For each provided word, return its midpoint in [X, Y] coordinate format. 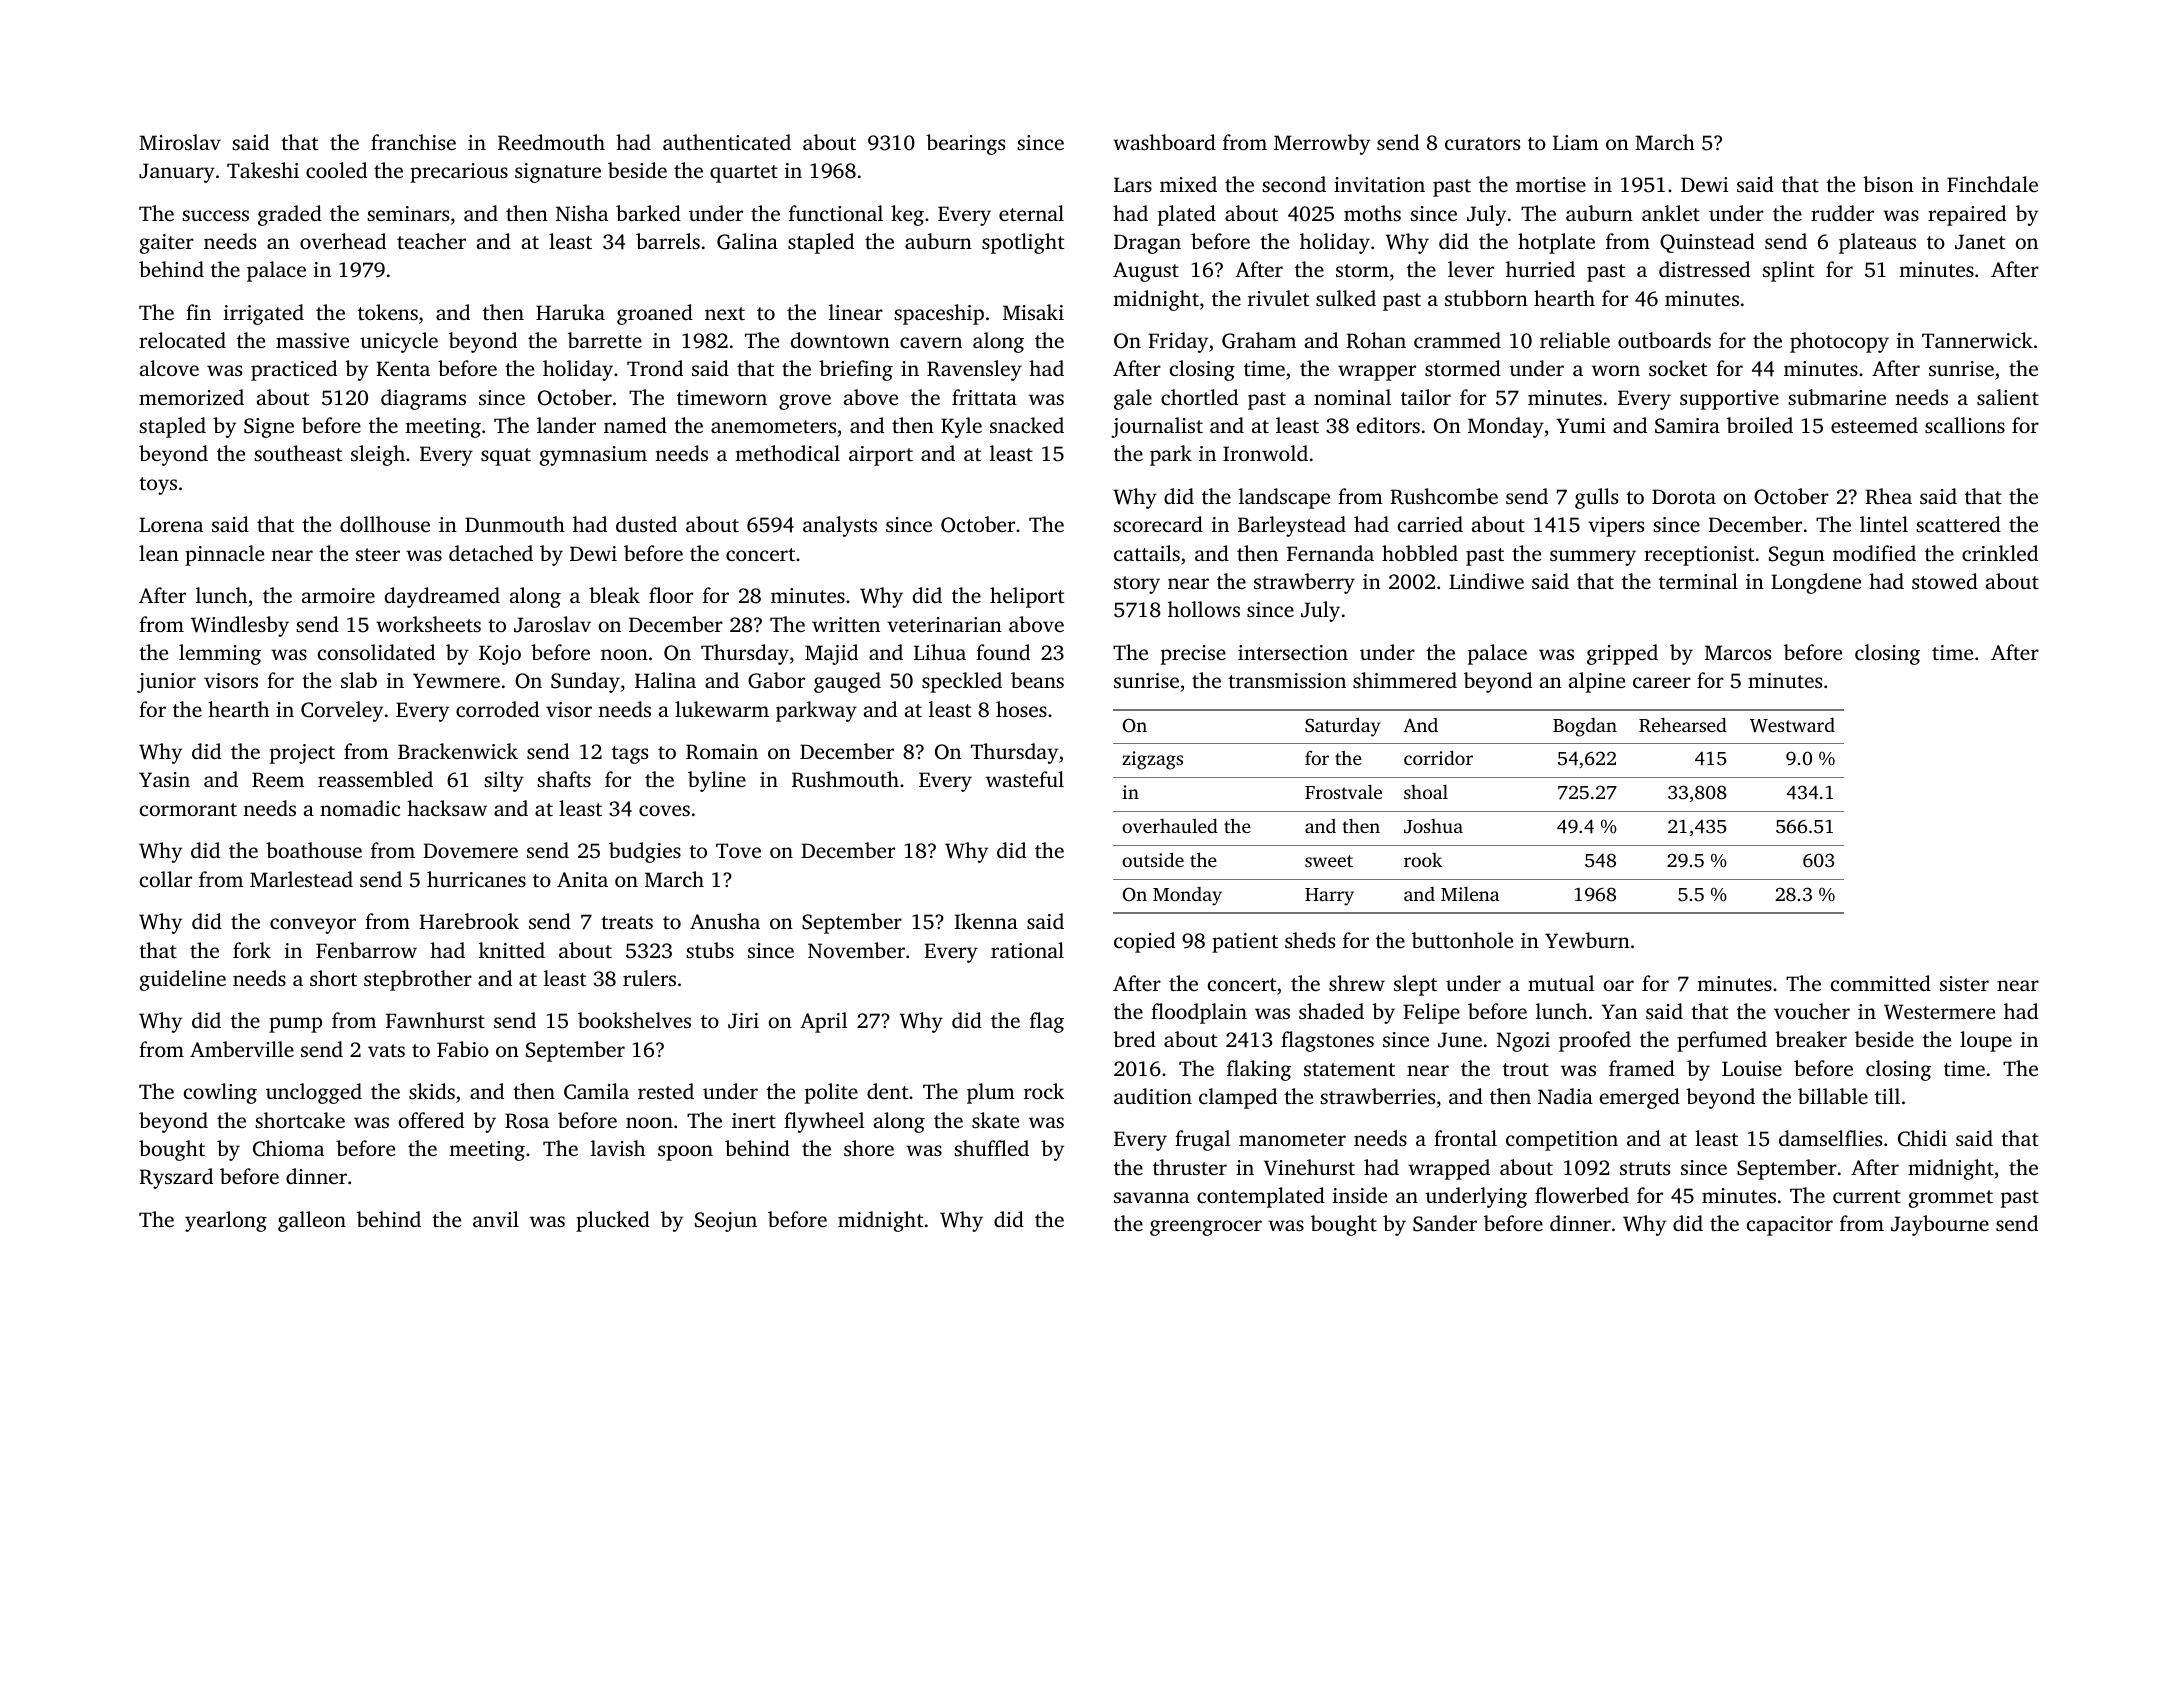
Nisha [582, 213]
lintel [1884, 524]
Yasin [164, 779]
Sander [1445, 1223]
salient [2008, 397]
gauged [847, 682]
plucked [613, 1221]
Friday [1178, 342]
